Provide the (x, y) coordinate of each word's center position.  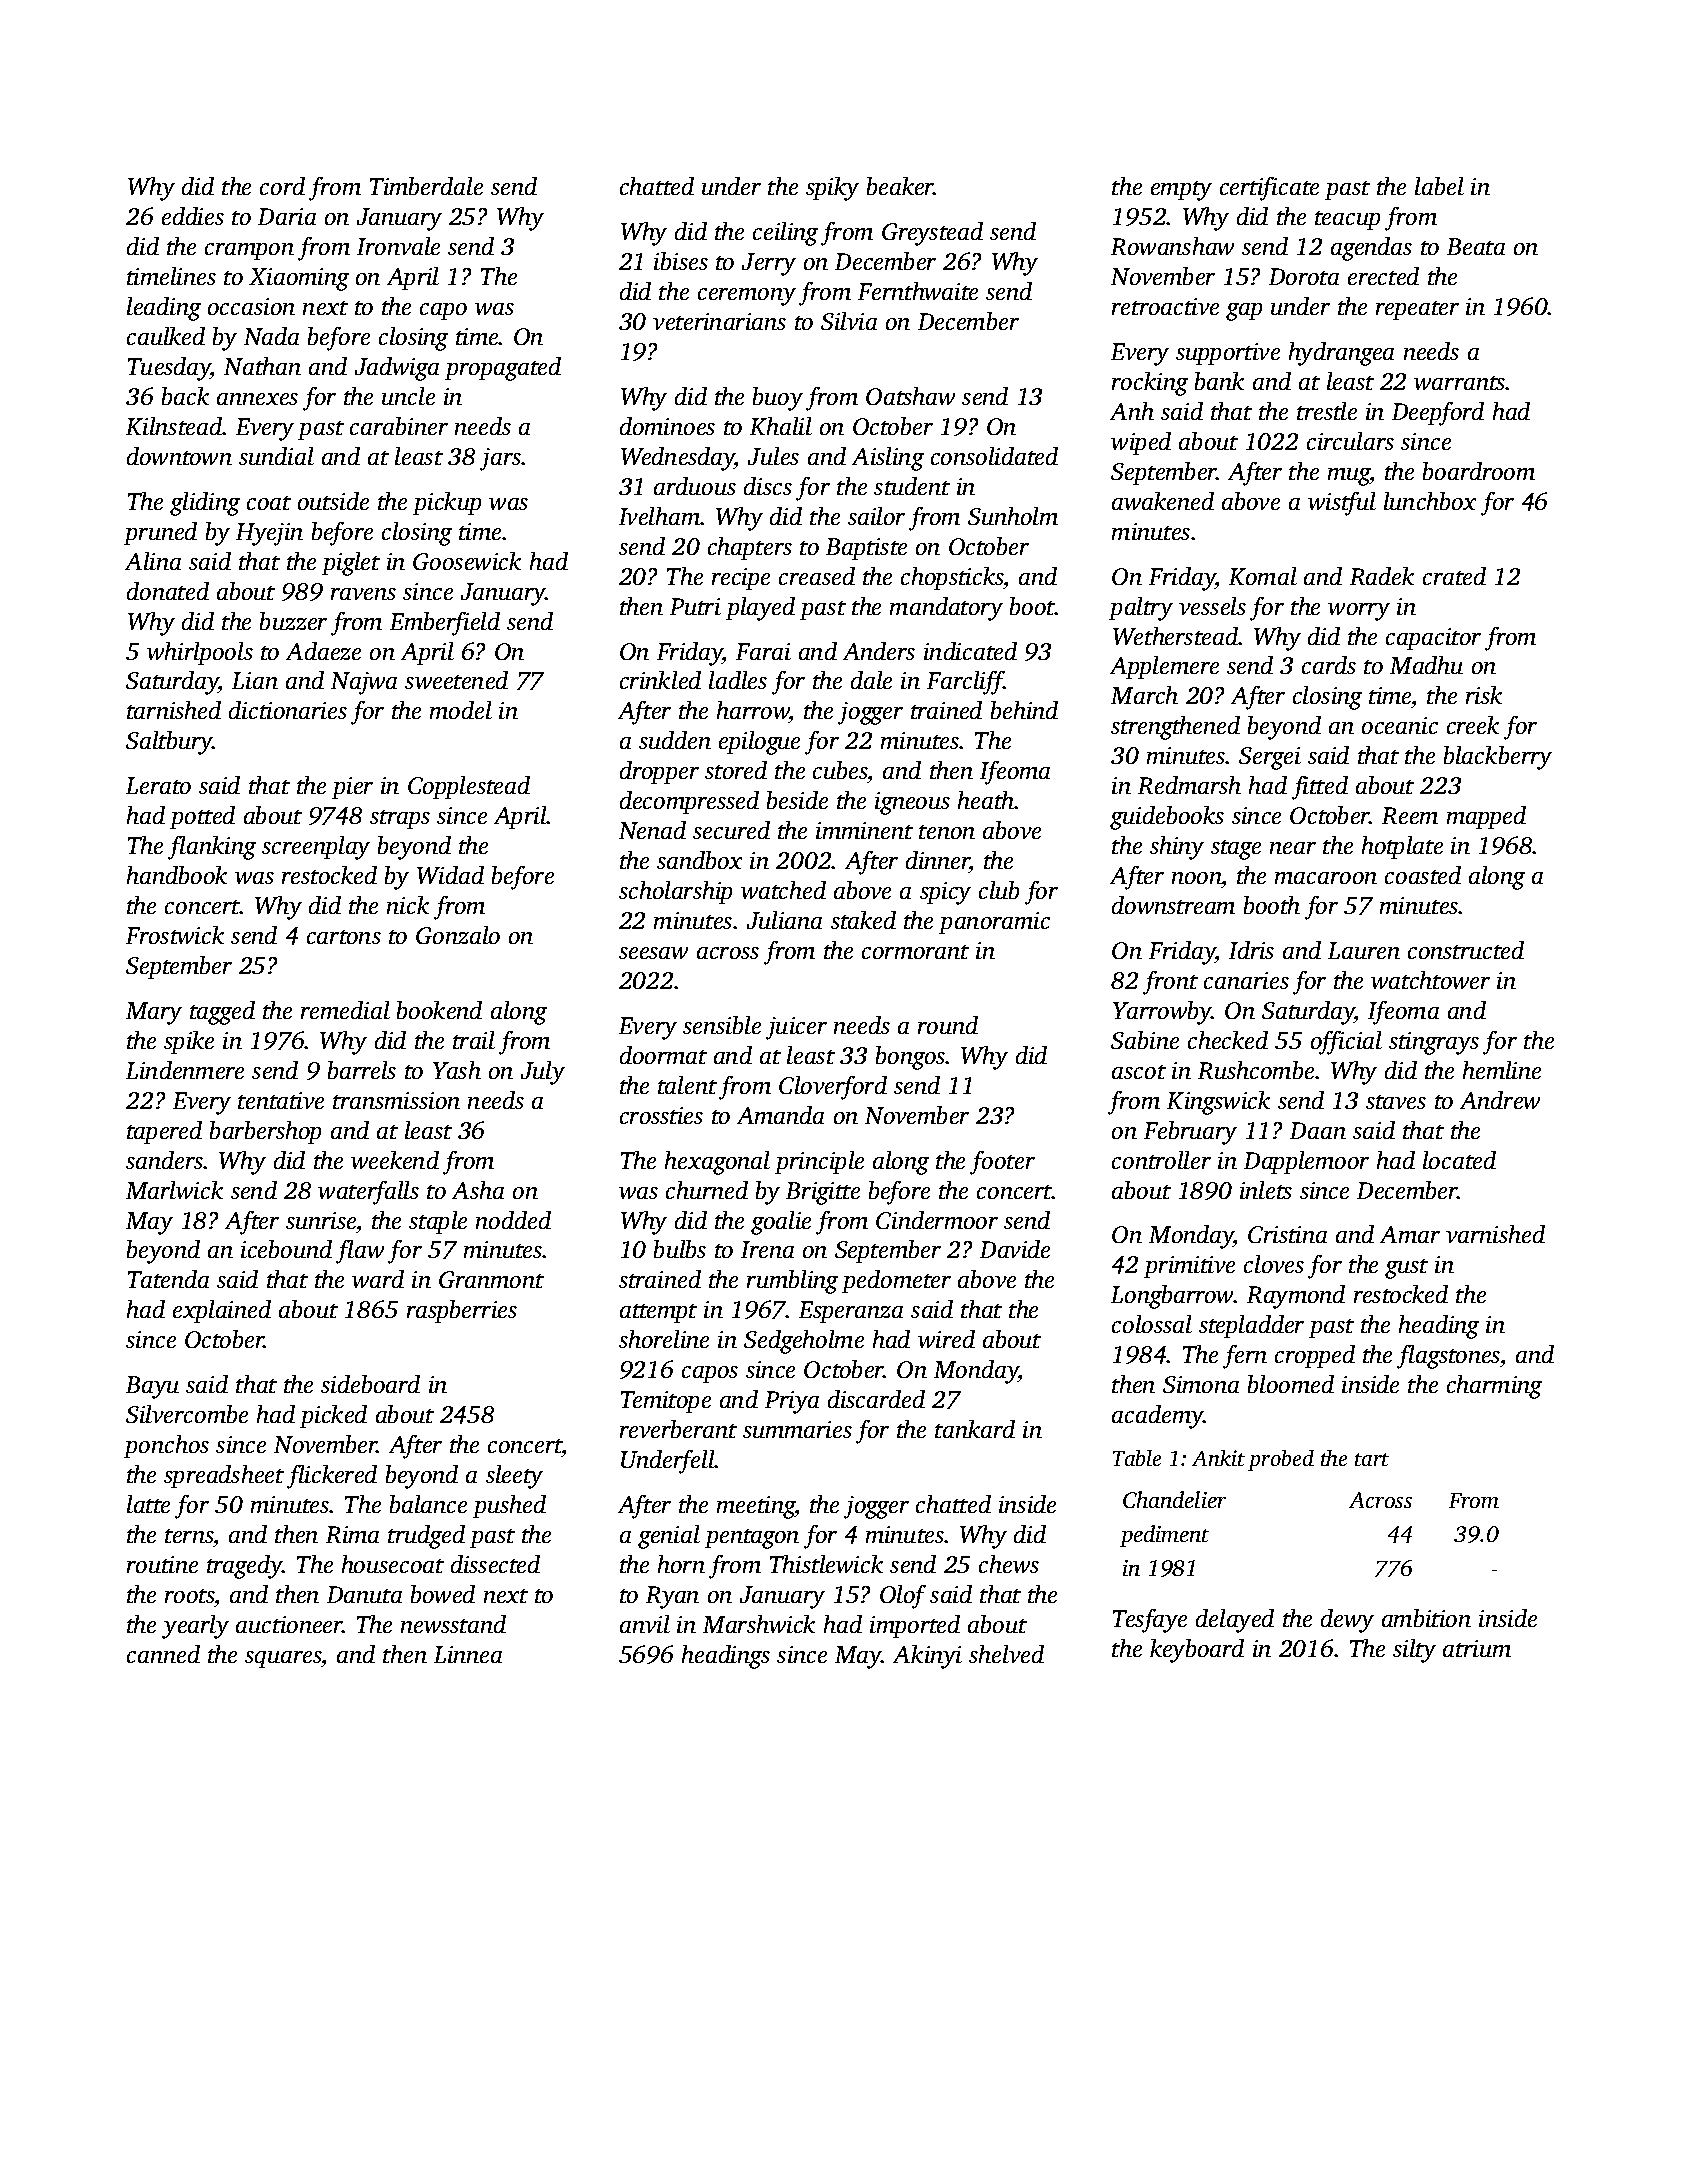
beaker (900, 186)
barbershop (265, 1132)
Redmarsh (1189, 785)
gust (1406, 1269)
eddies (193, 216)
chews (1009, 1564)
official (1346, 1043)
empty (1181, 191)
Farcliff (965, 683)
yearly (195, 1627)
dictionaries (288, 710)
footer (1002, 1163)
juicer (796, 1028)
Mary (154, 1013)
